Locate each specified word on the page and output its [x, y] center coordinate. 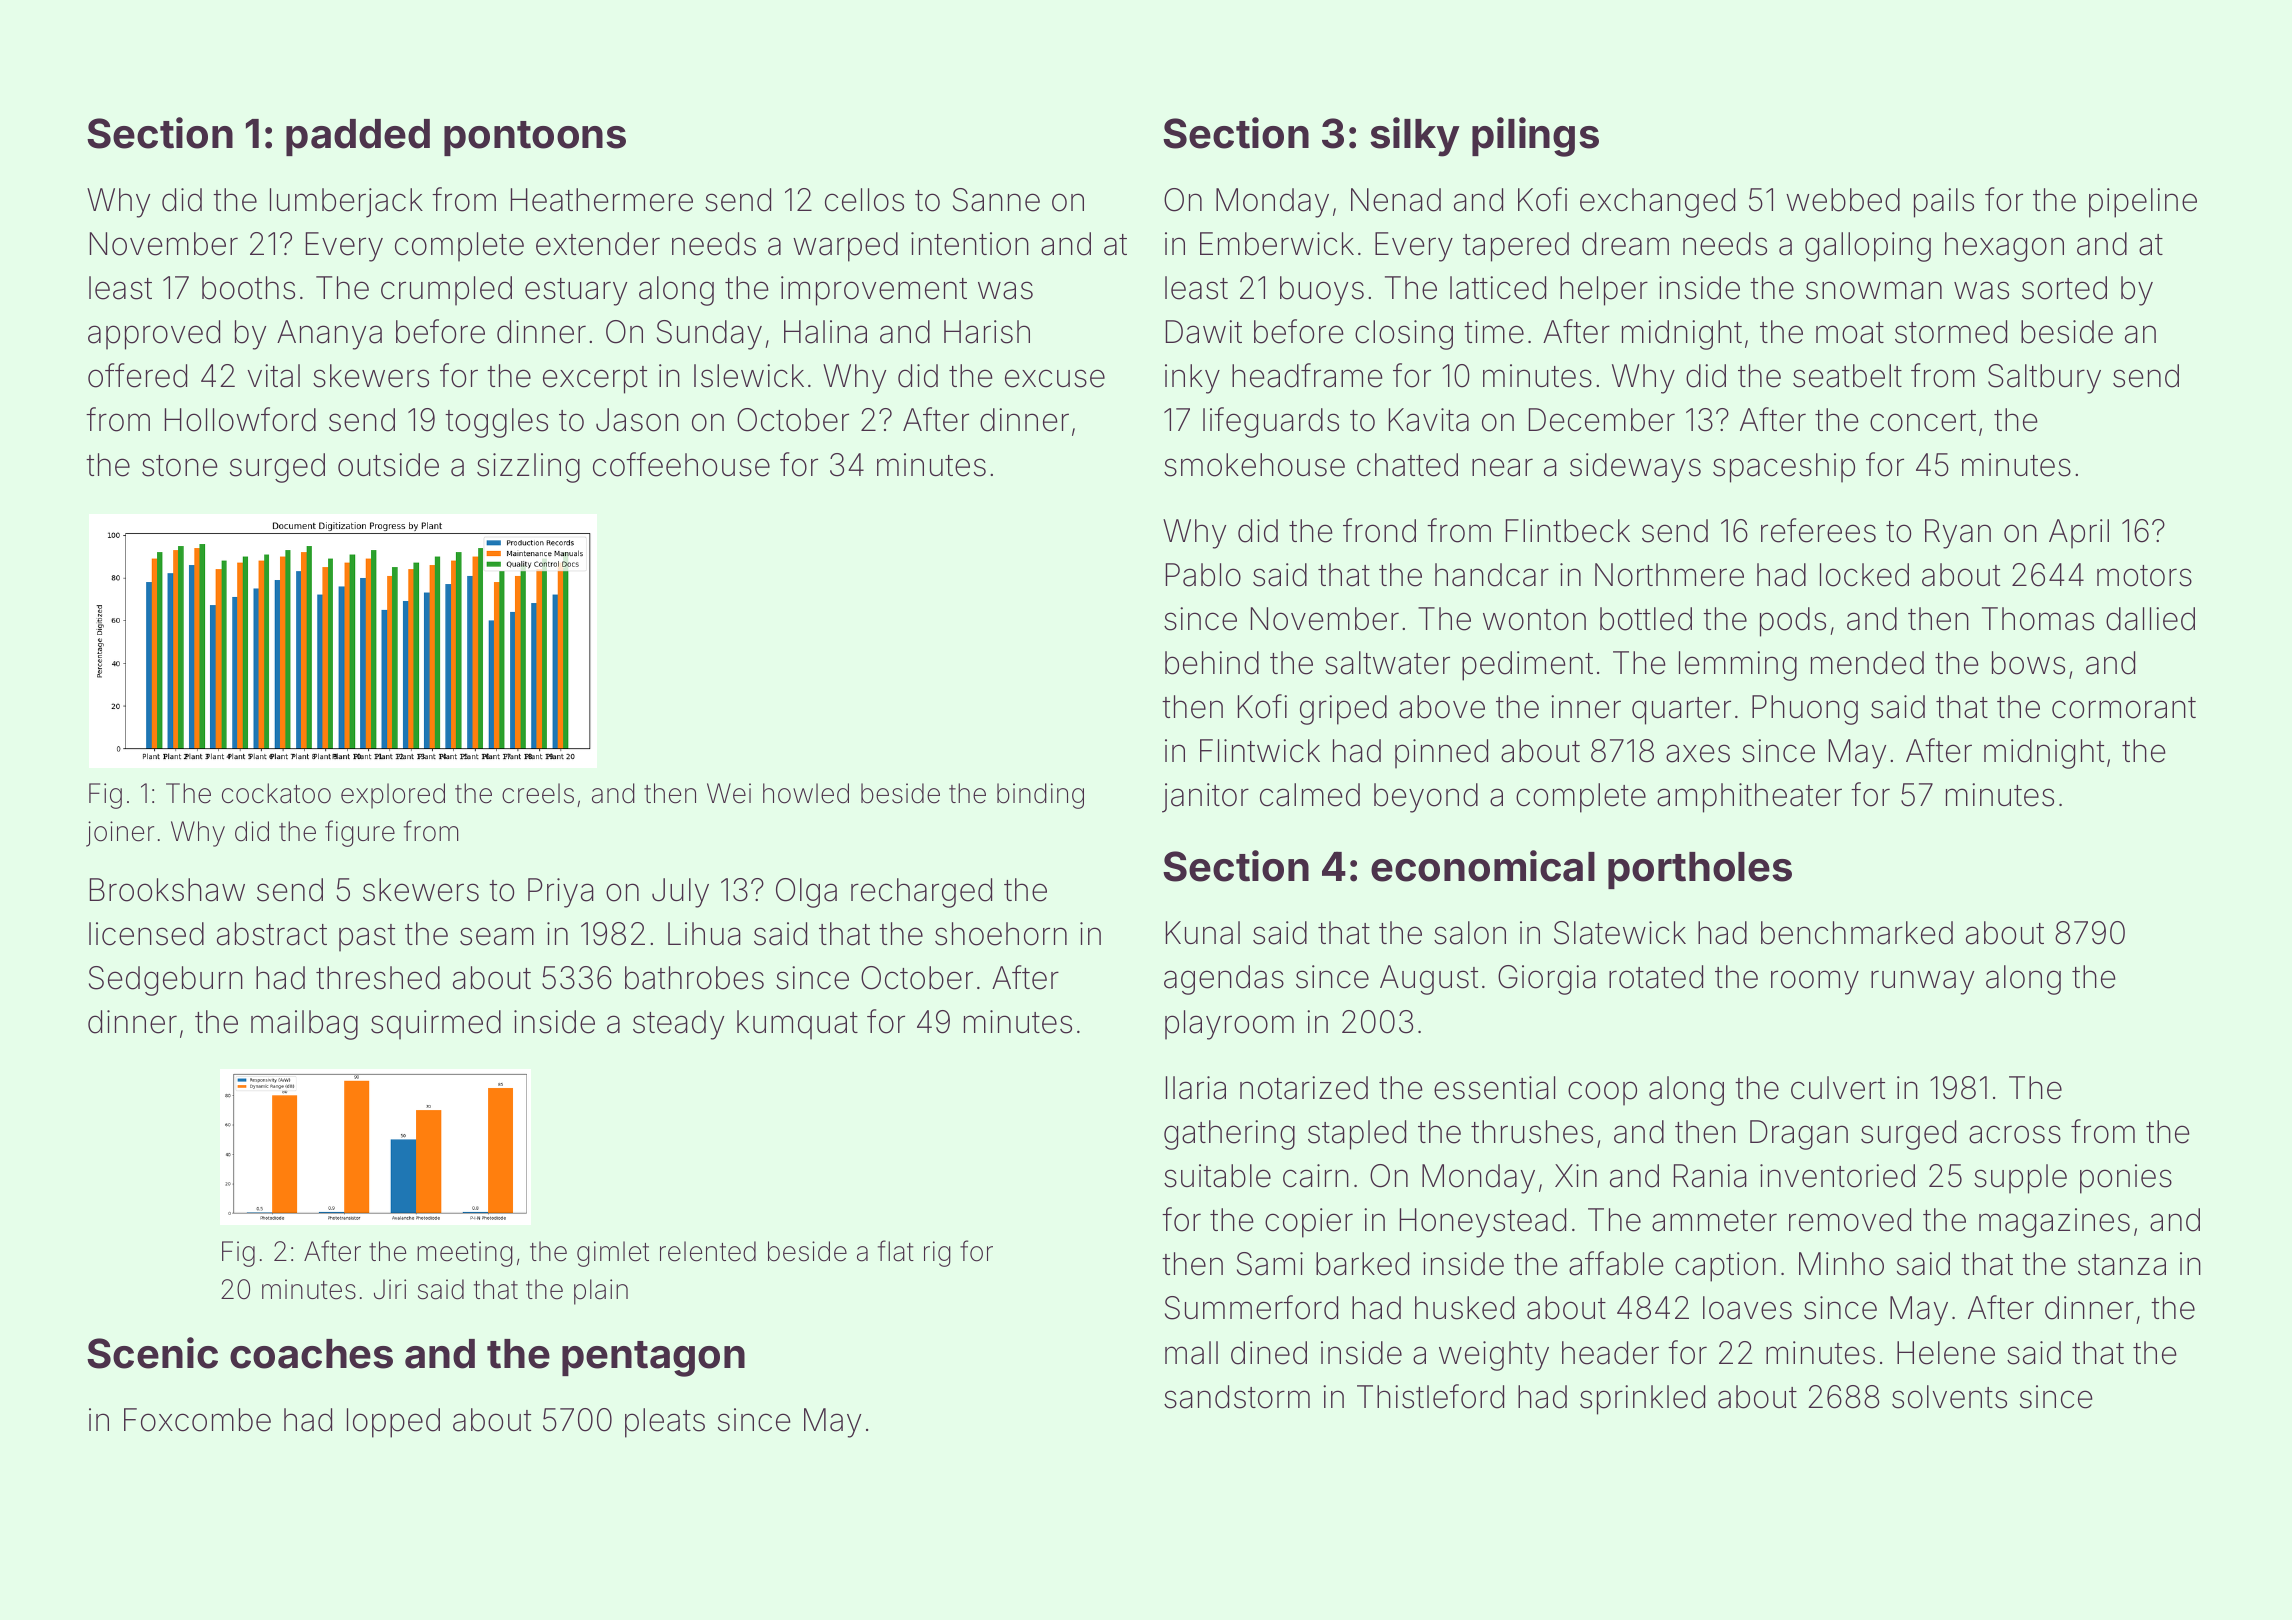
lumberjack [346, 203]
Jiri [390, 1289]
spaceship [1784, 468]
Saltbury [2044, 379]
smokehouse [1254, 465]
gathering [1229, 1135]
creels [538, 793]
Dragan [1799, 1135]
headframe [1307, 375]
